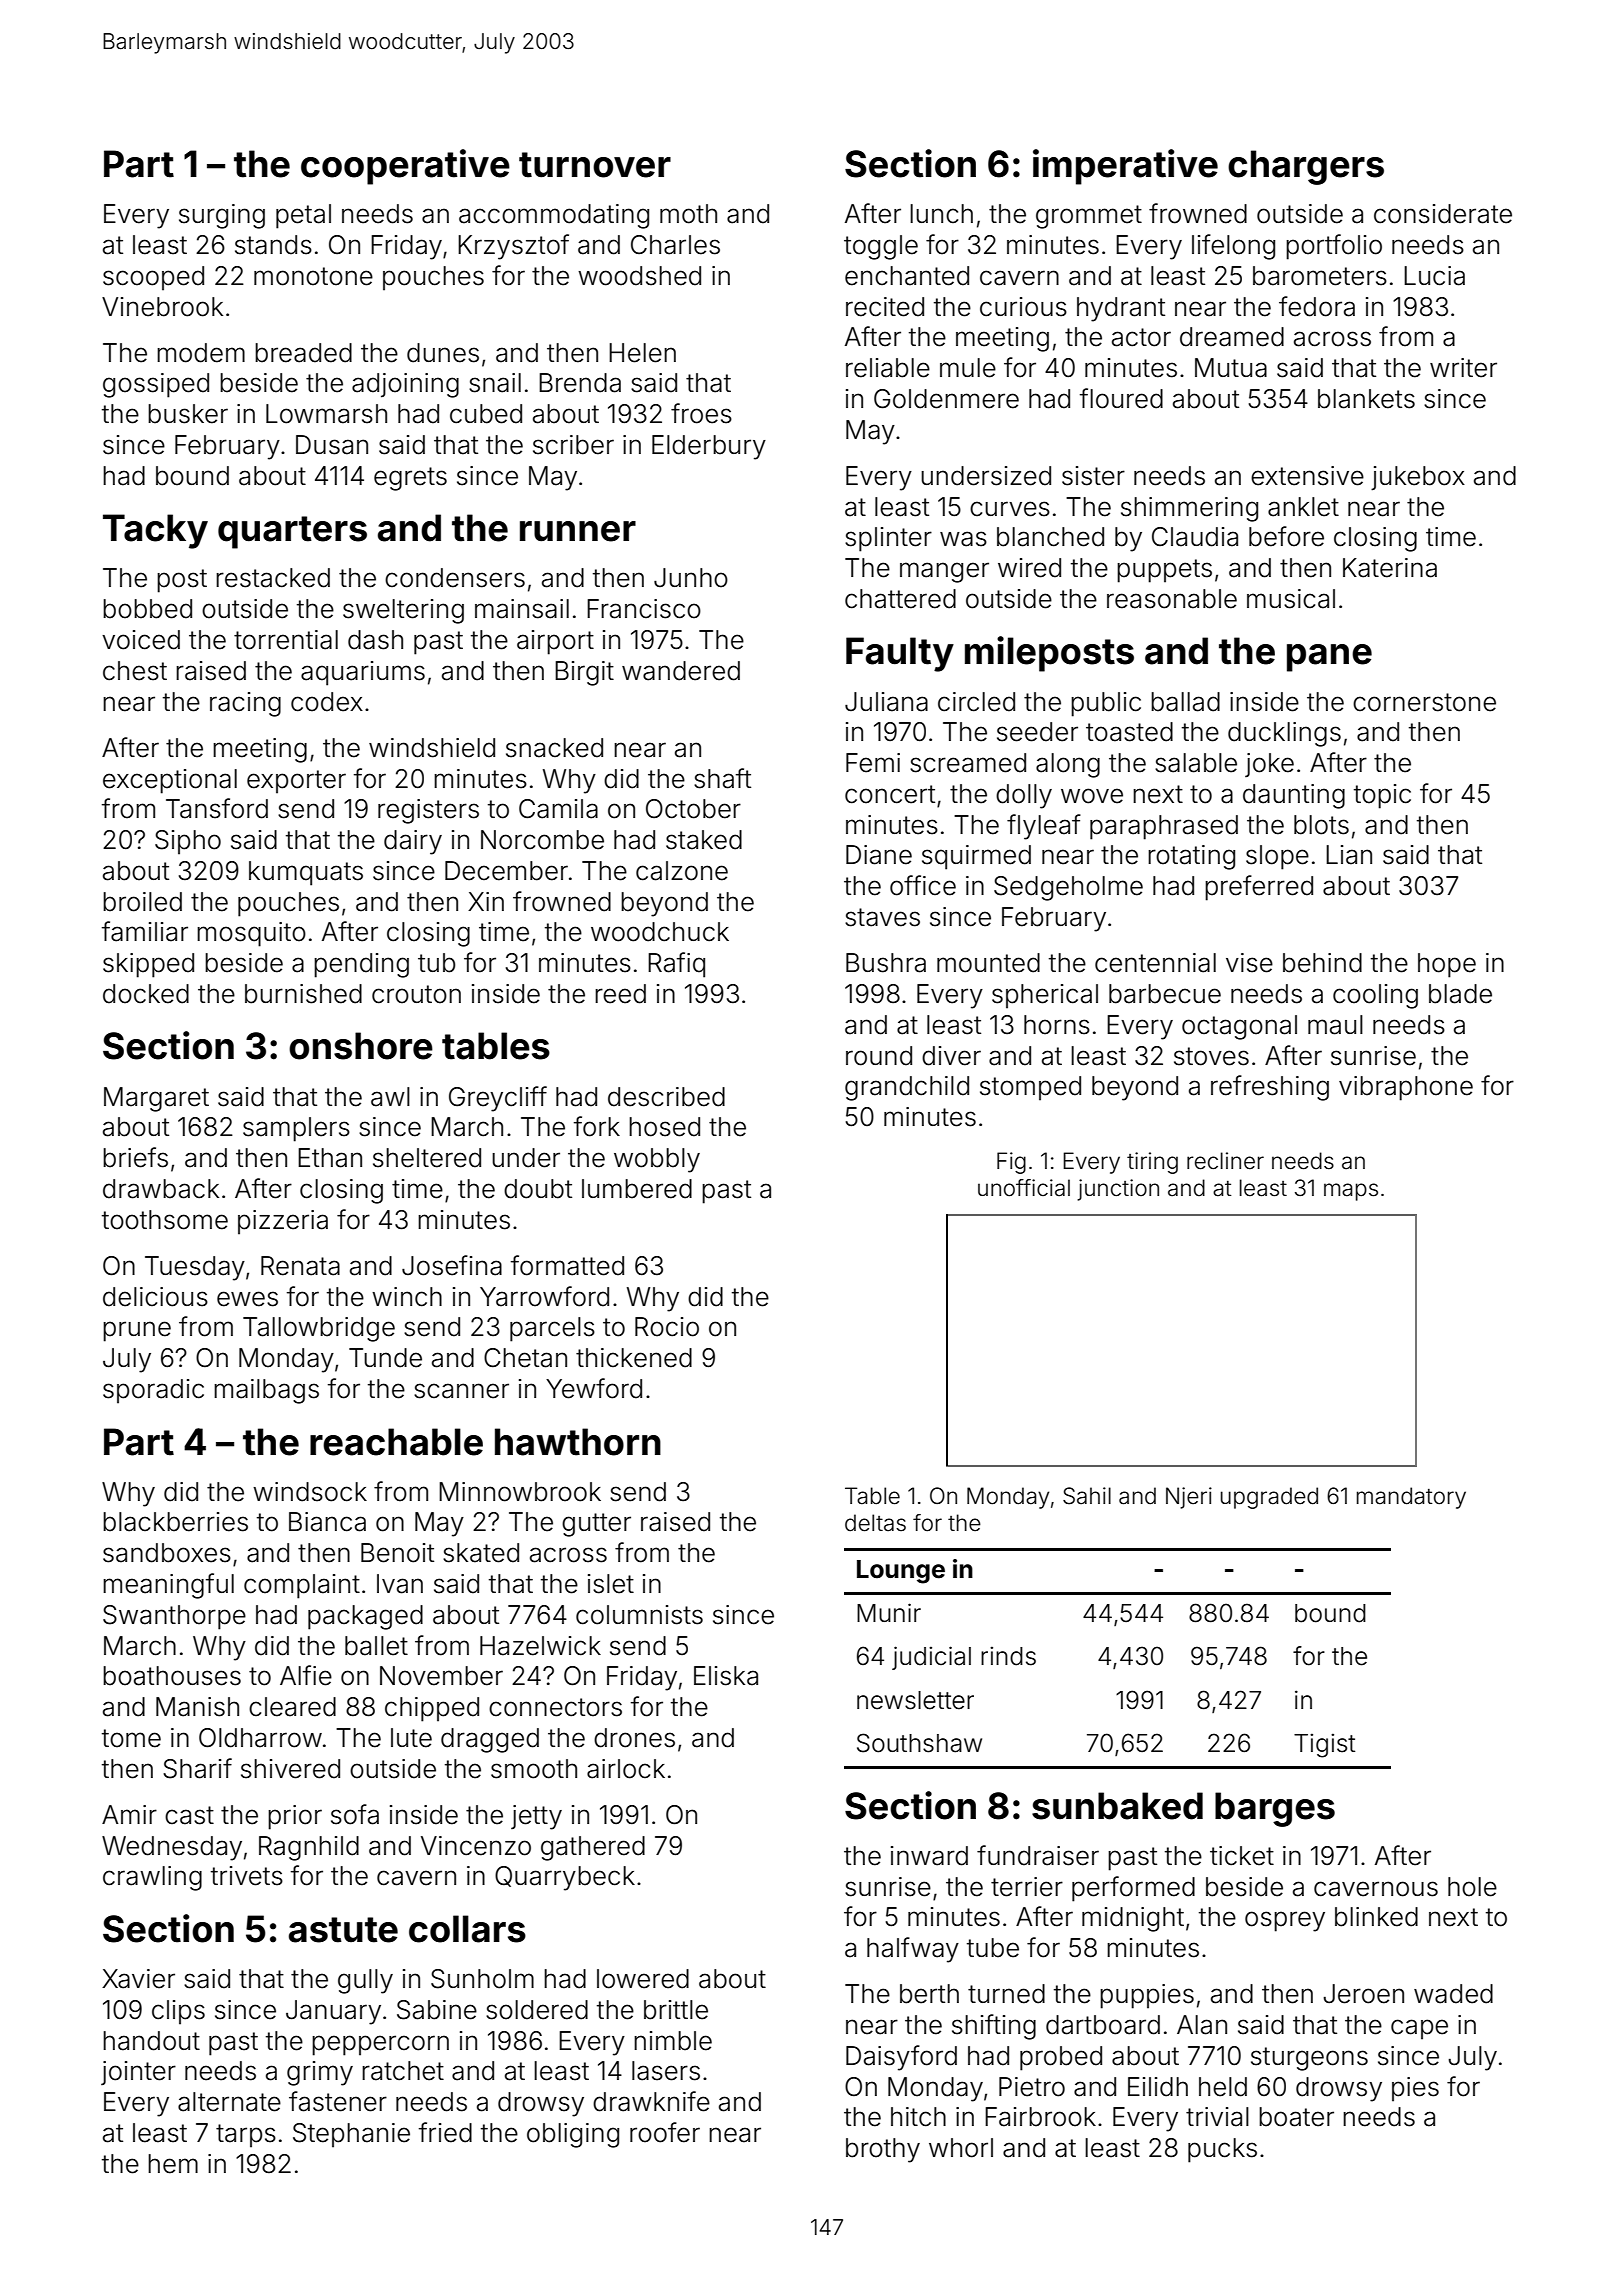  I want to click on quarters, so click(292, 532).
